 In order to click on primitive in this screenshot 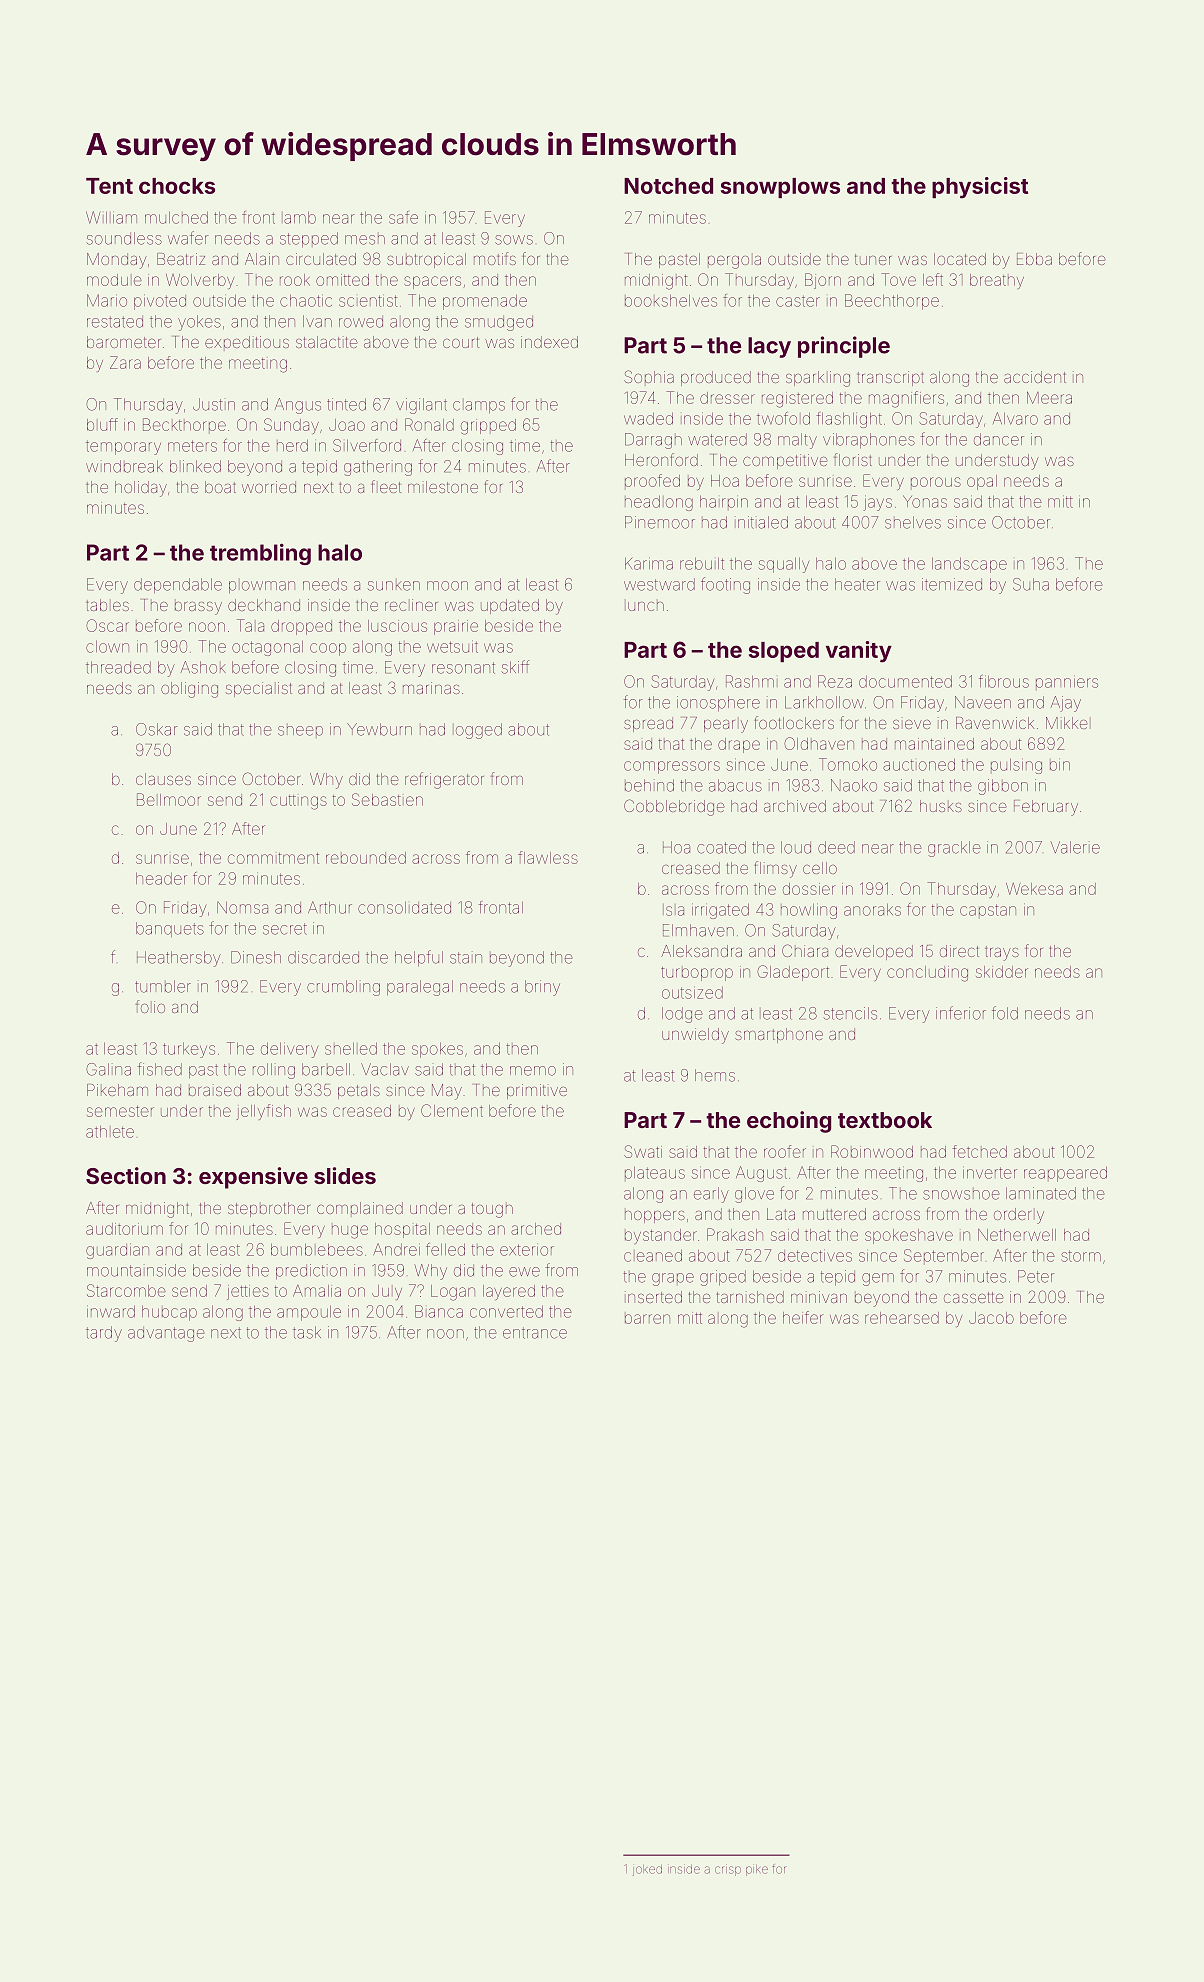, I will do `click(537, 1091)`.
